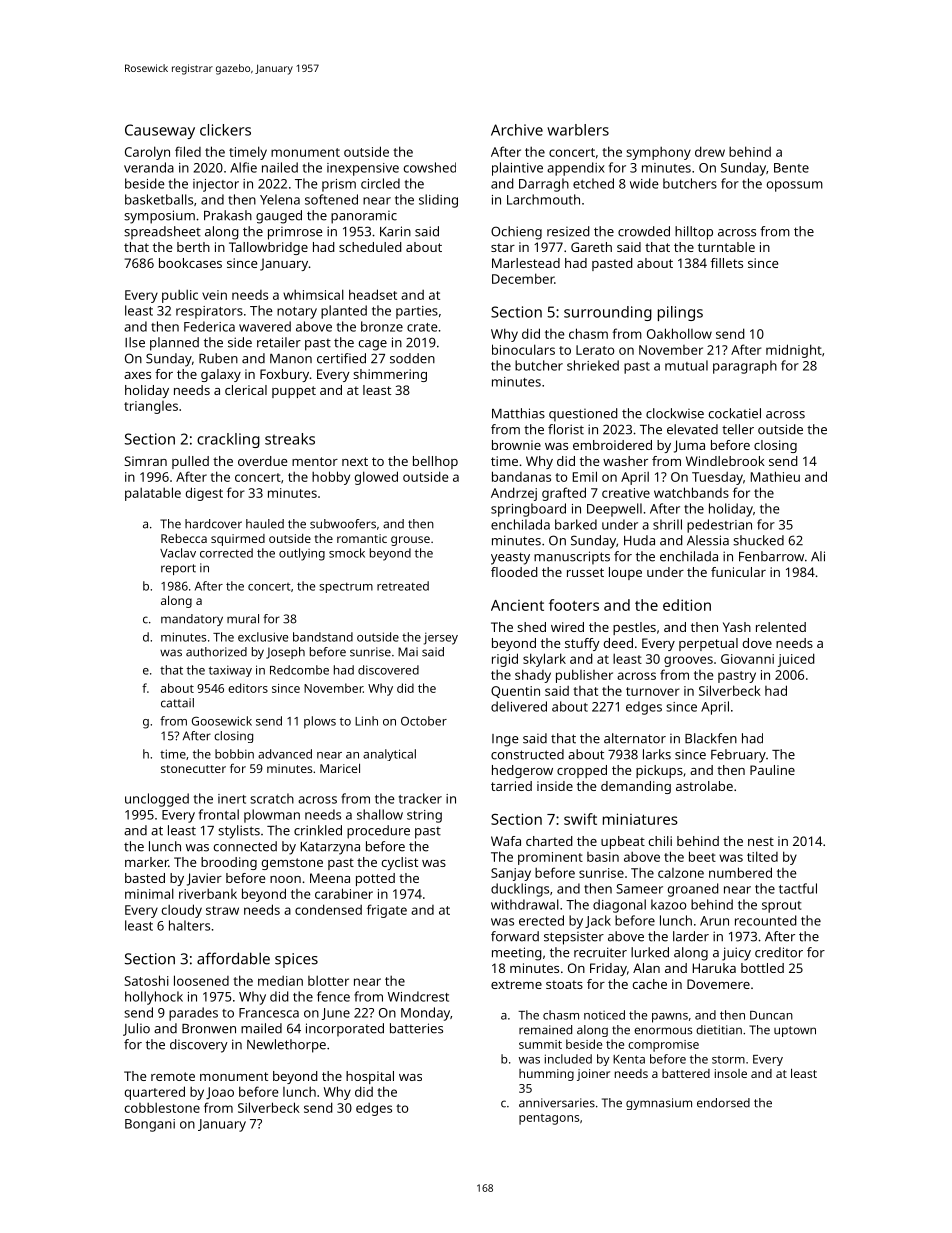 Image resolution: width=952 pixels, height=1233 pixels. Describe the element at coordinates (220, 1093) in the screenshot. I see `Joao` at that location.
